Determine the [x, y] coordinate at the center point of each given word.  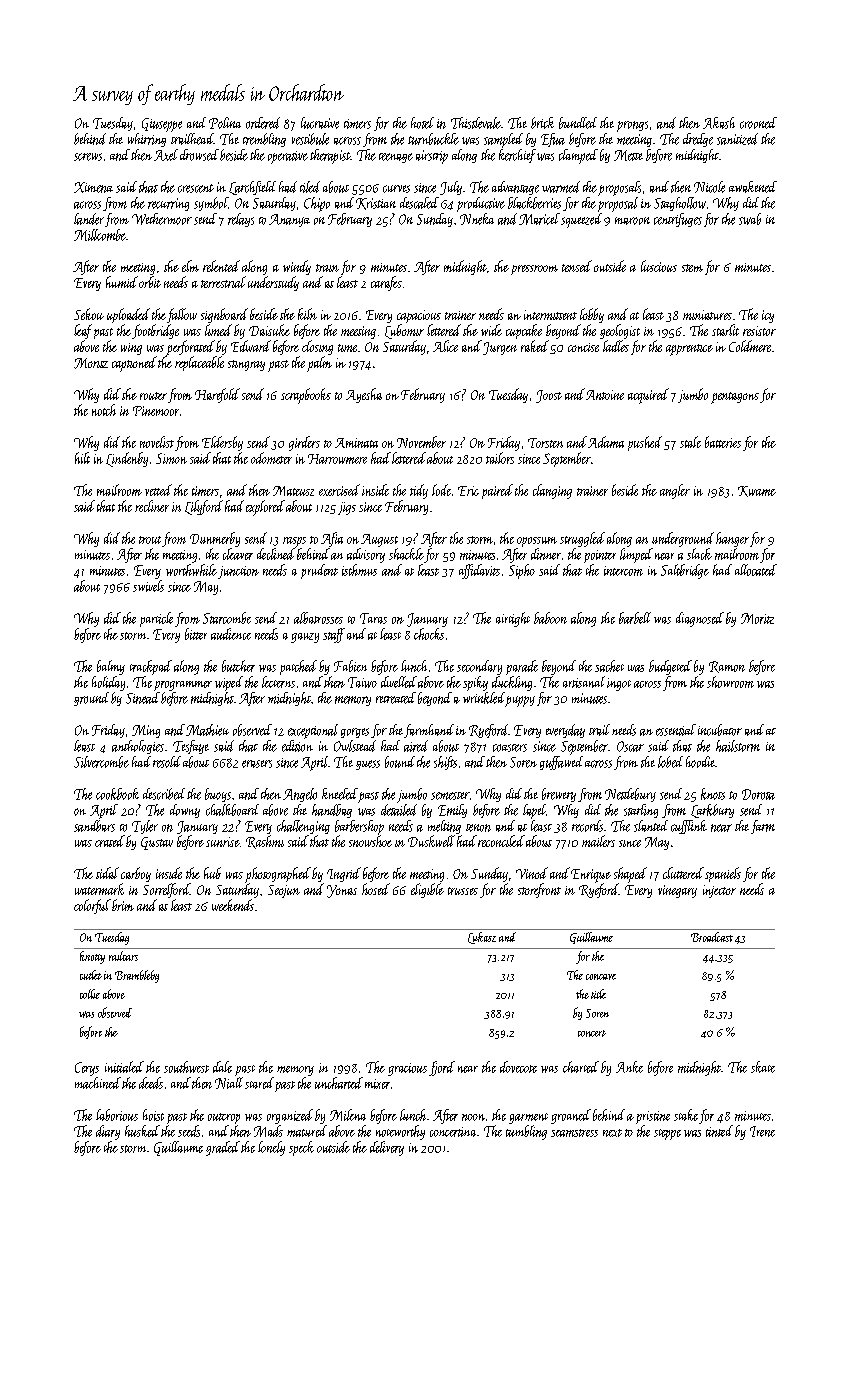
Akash [719, 123]
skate [763, 1067]
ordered [263, 123]
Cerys [87, 1069]
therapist [330, 156]
